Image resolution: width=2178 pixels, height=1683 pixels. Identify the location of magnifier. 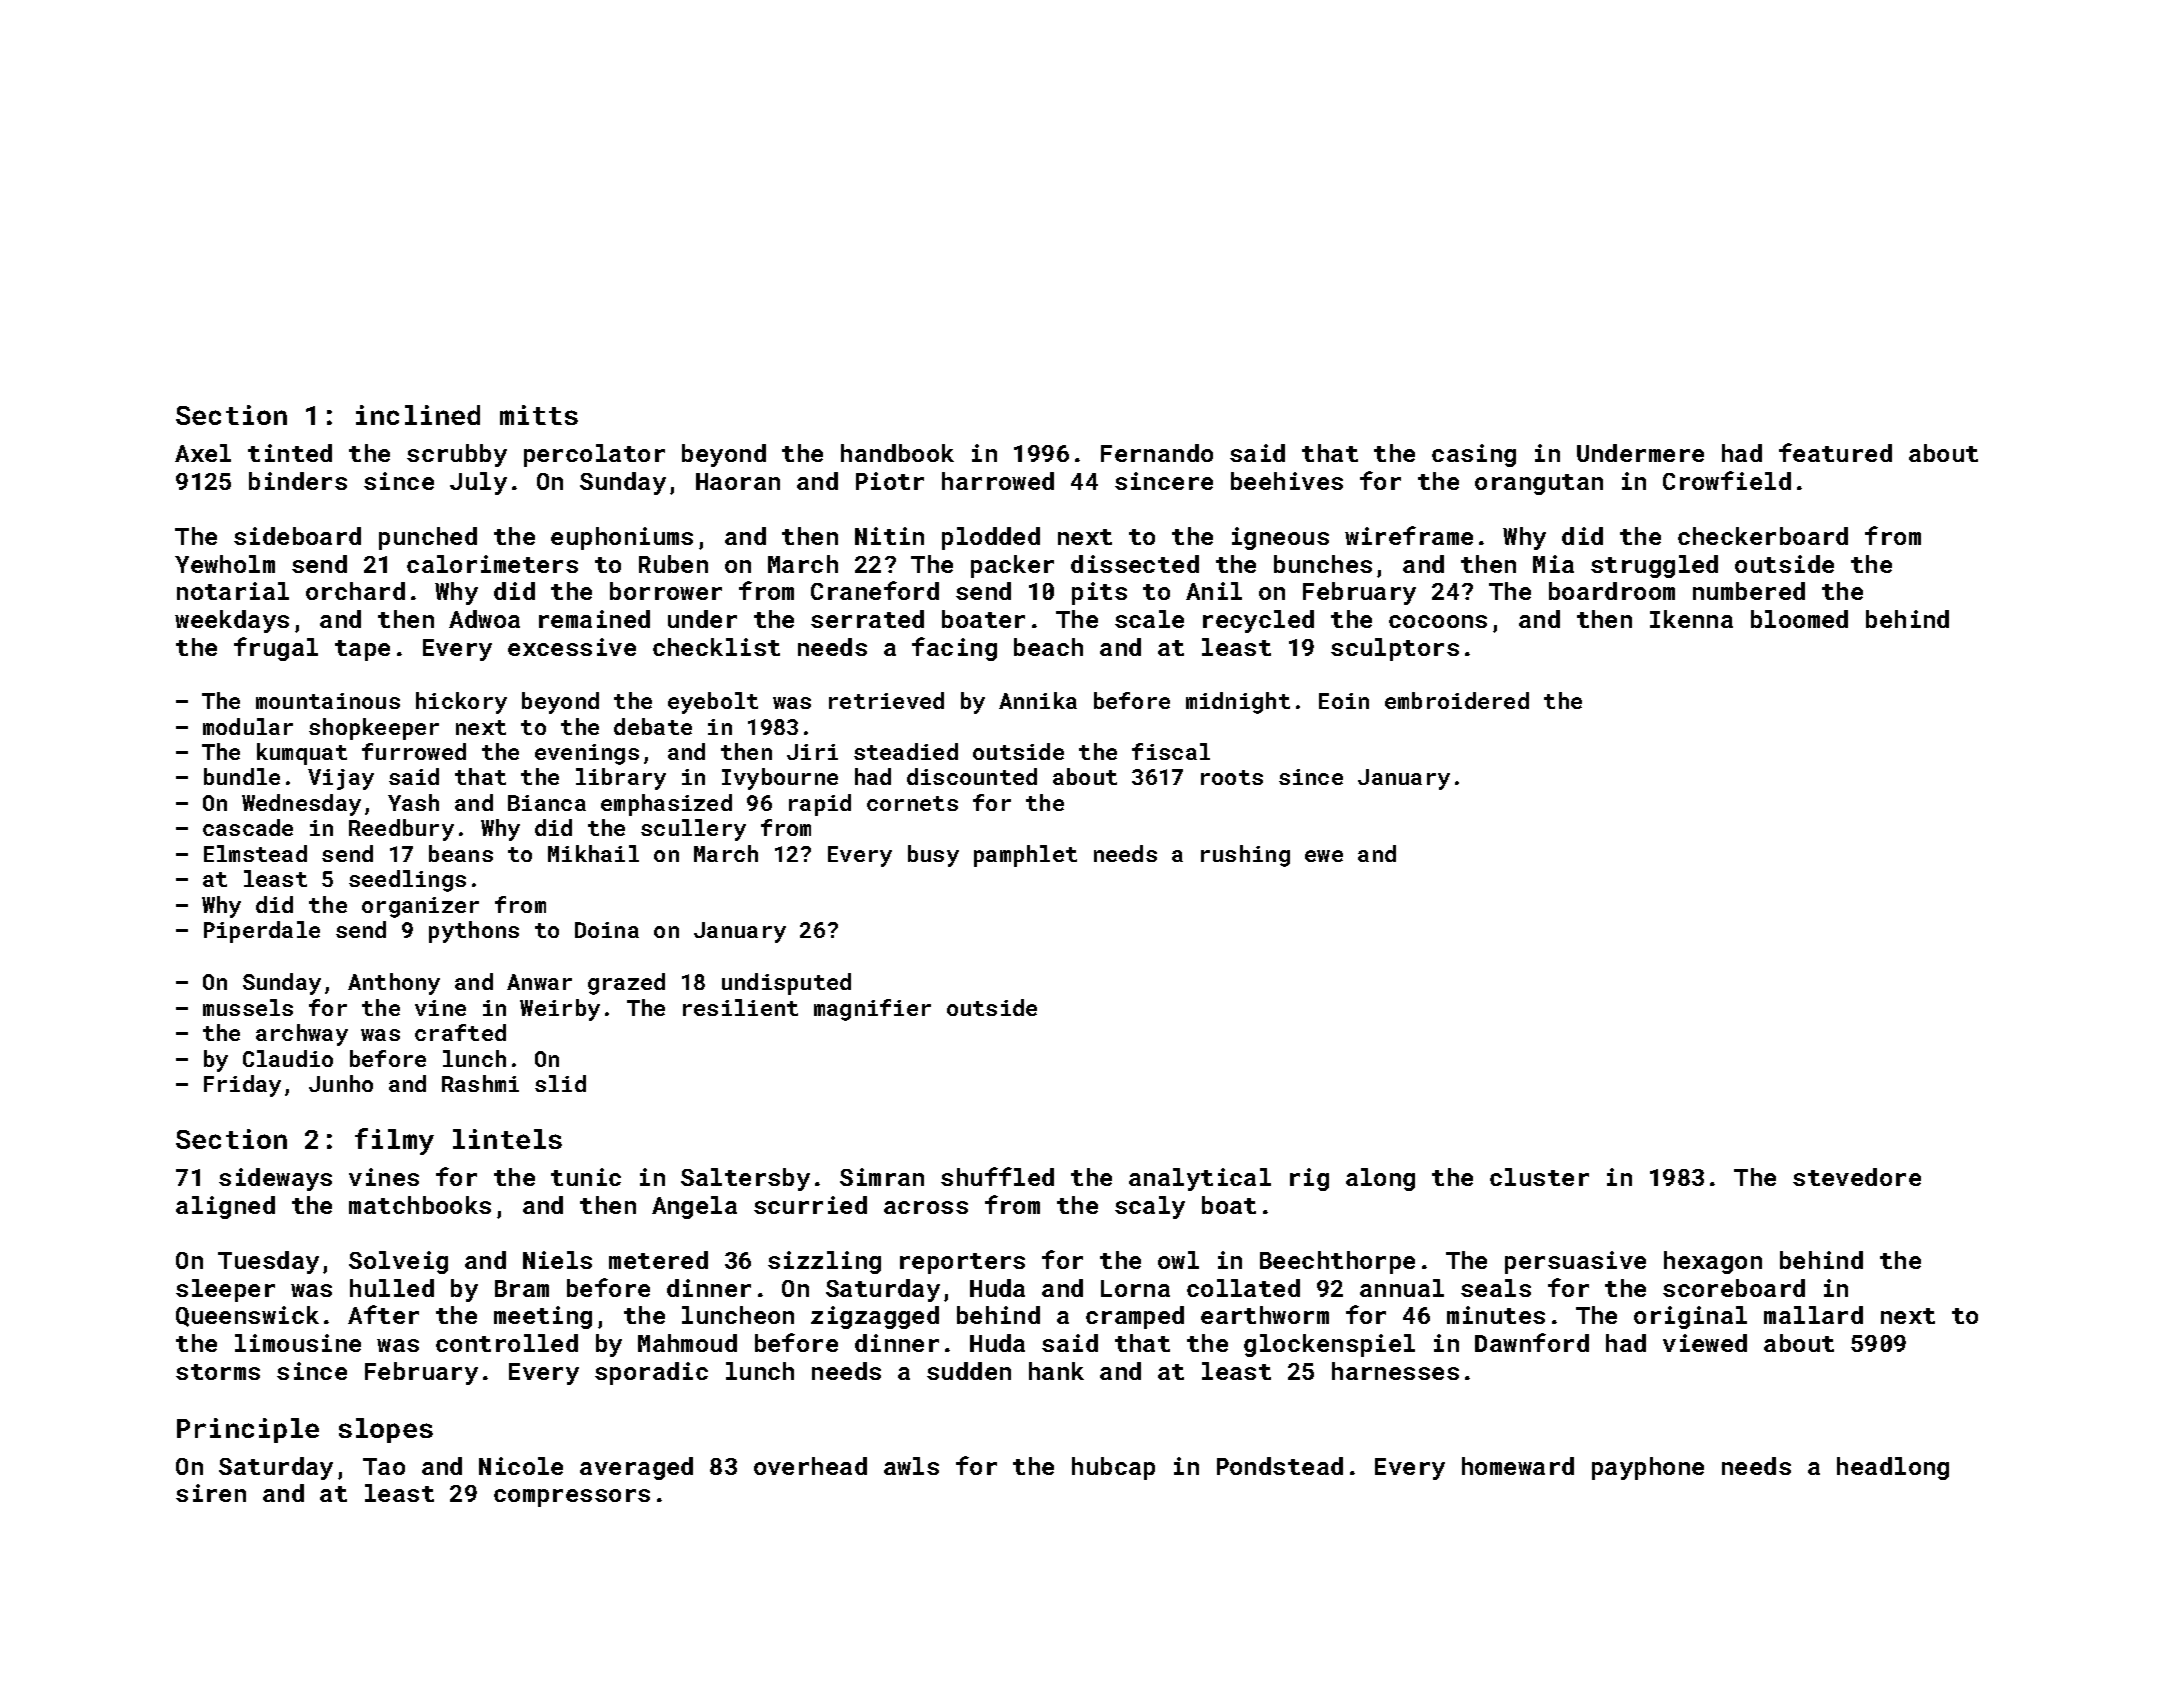
(872, 1010).
